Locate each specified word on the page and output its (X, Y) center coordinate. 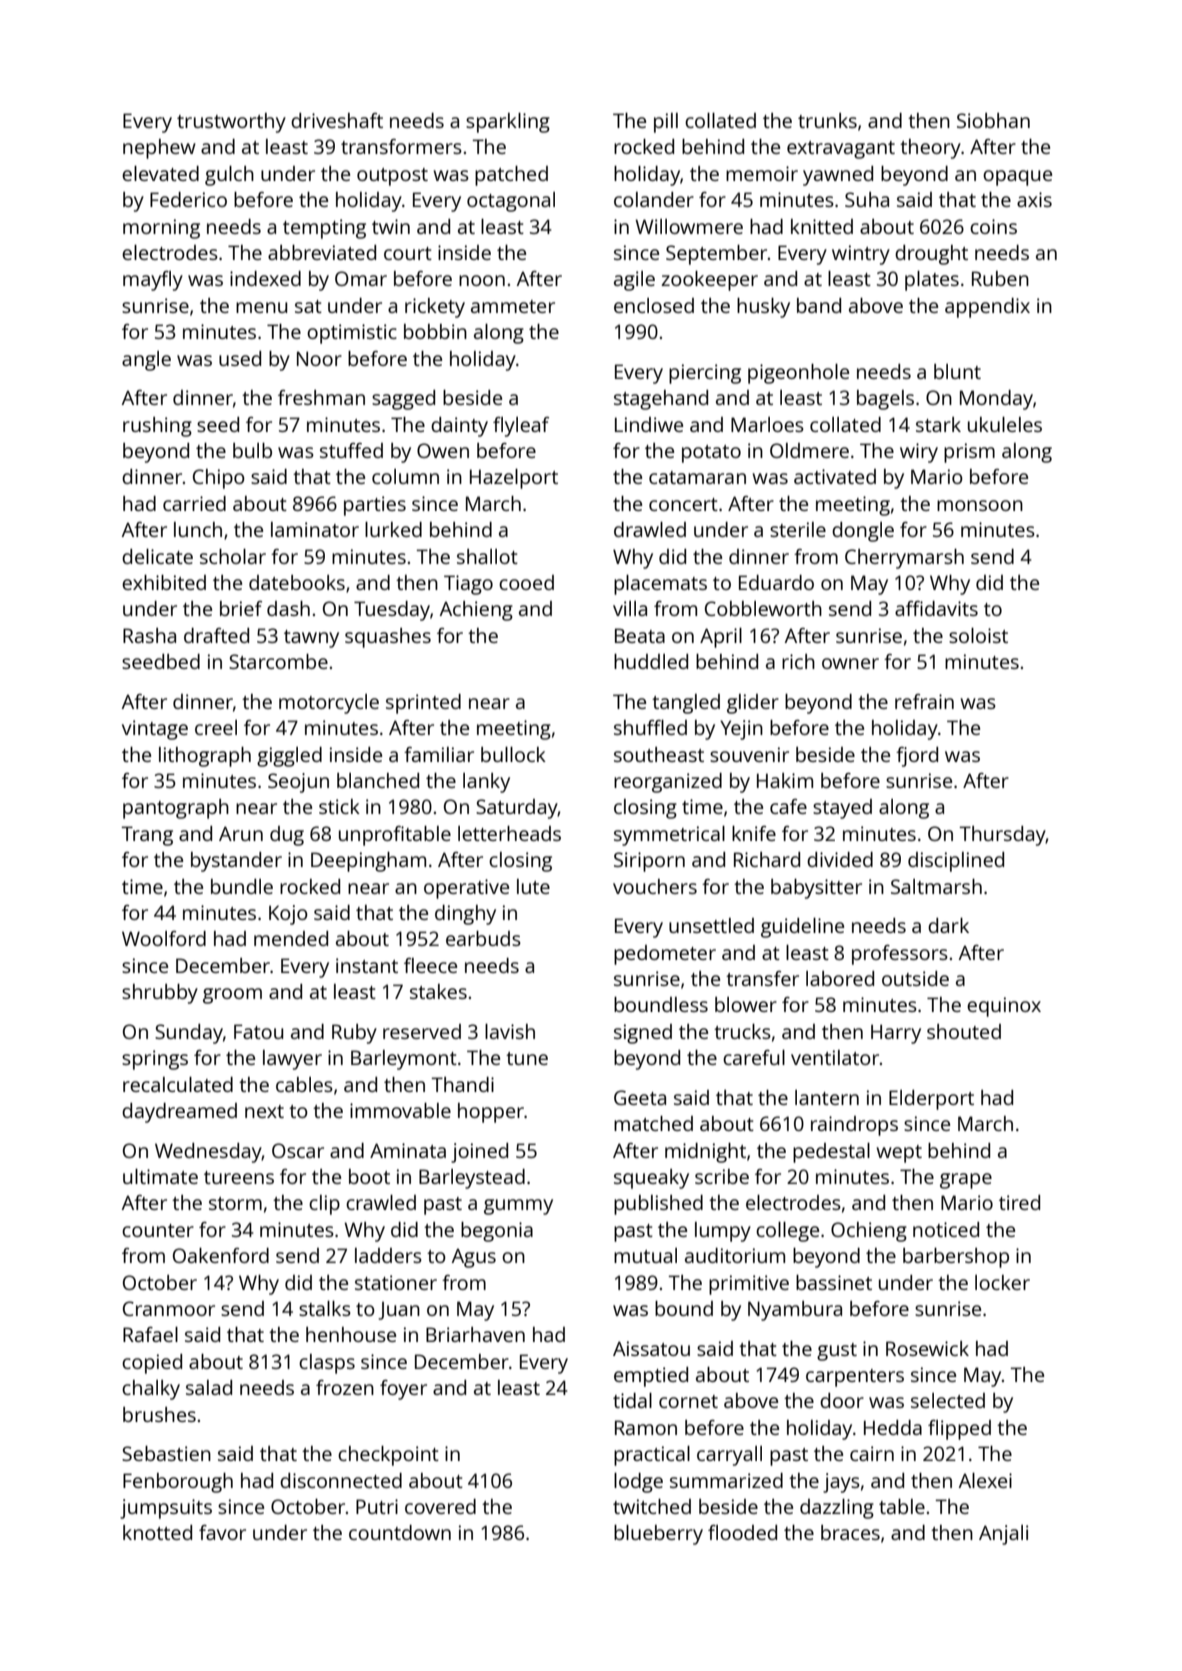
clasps (327, 1364)
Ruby (354, 1034)
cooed (526, 582)
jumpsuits (166, 1509)
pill (666, 123)
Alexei (985, 1480)
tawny (311, 639)
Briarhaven (475, 1334)
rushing (157, 427)
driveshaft (337, 120)
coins (993, 226)
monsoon (980, 505)
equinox (1004, 1007)
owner (850, 663)
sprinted (423, 704)
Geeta (640, 1097)
